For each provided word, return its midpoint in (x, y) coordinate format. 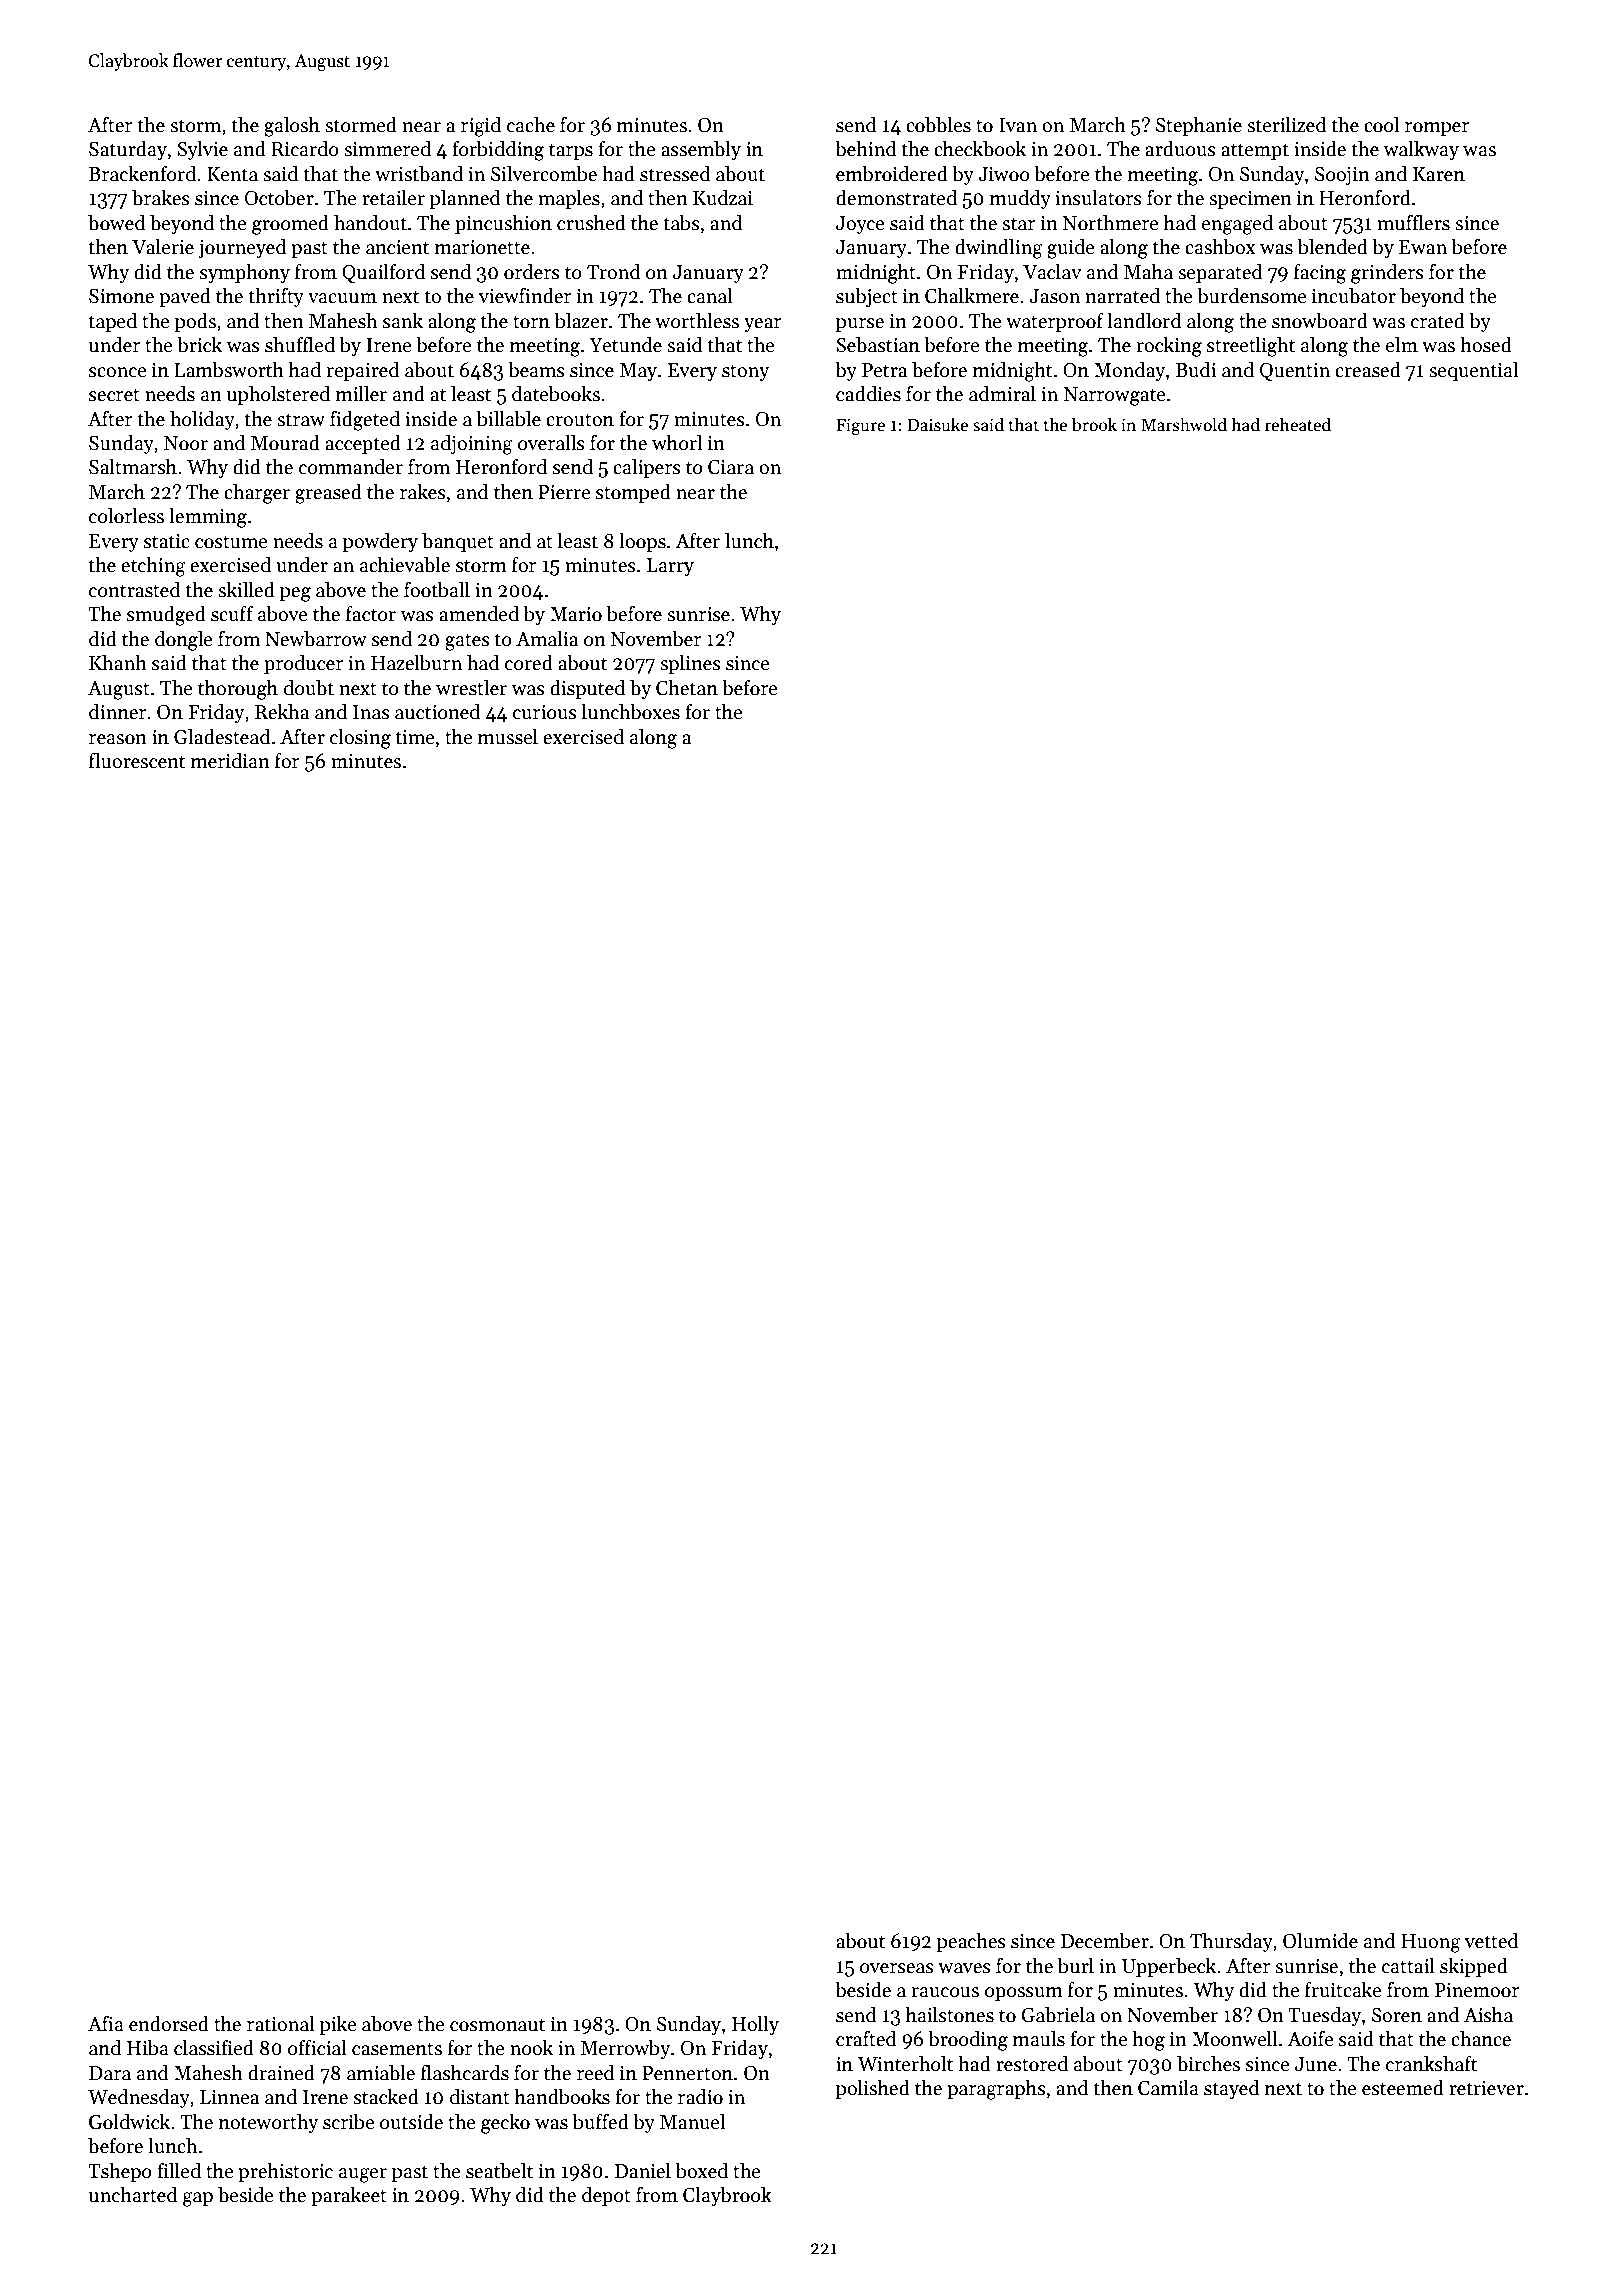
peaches (971, 1942)
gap (198, 2199)
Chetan (687, 688)
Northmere (1111, 223)
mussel (508, 737)
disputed (587, 689)
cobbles (938, 125)
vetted (1491, 1941)
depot (606, 2196)
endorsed (169, 2024)
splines (690, 664)
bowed (116, 223)
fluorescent (137, 761)
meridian (230, 761)
